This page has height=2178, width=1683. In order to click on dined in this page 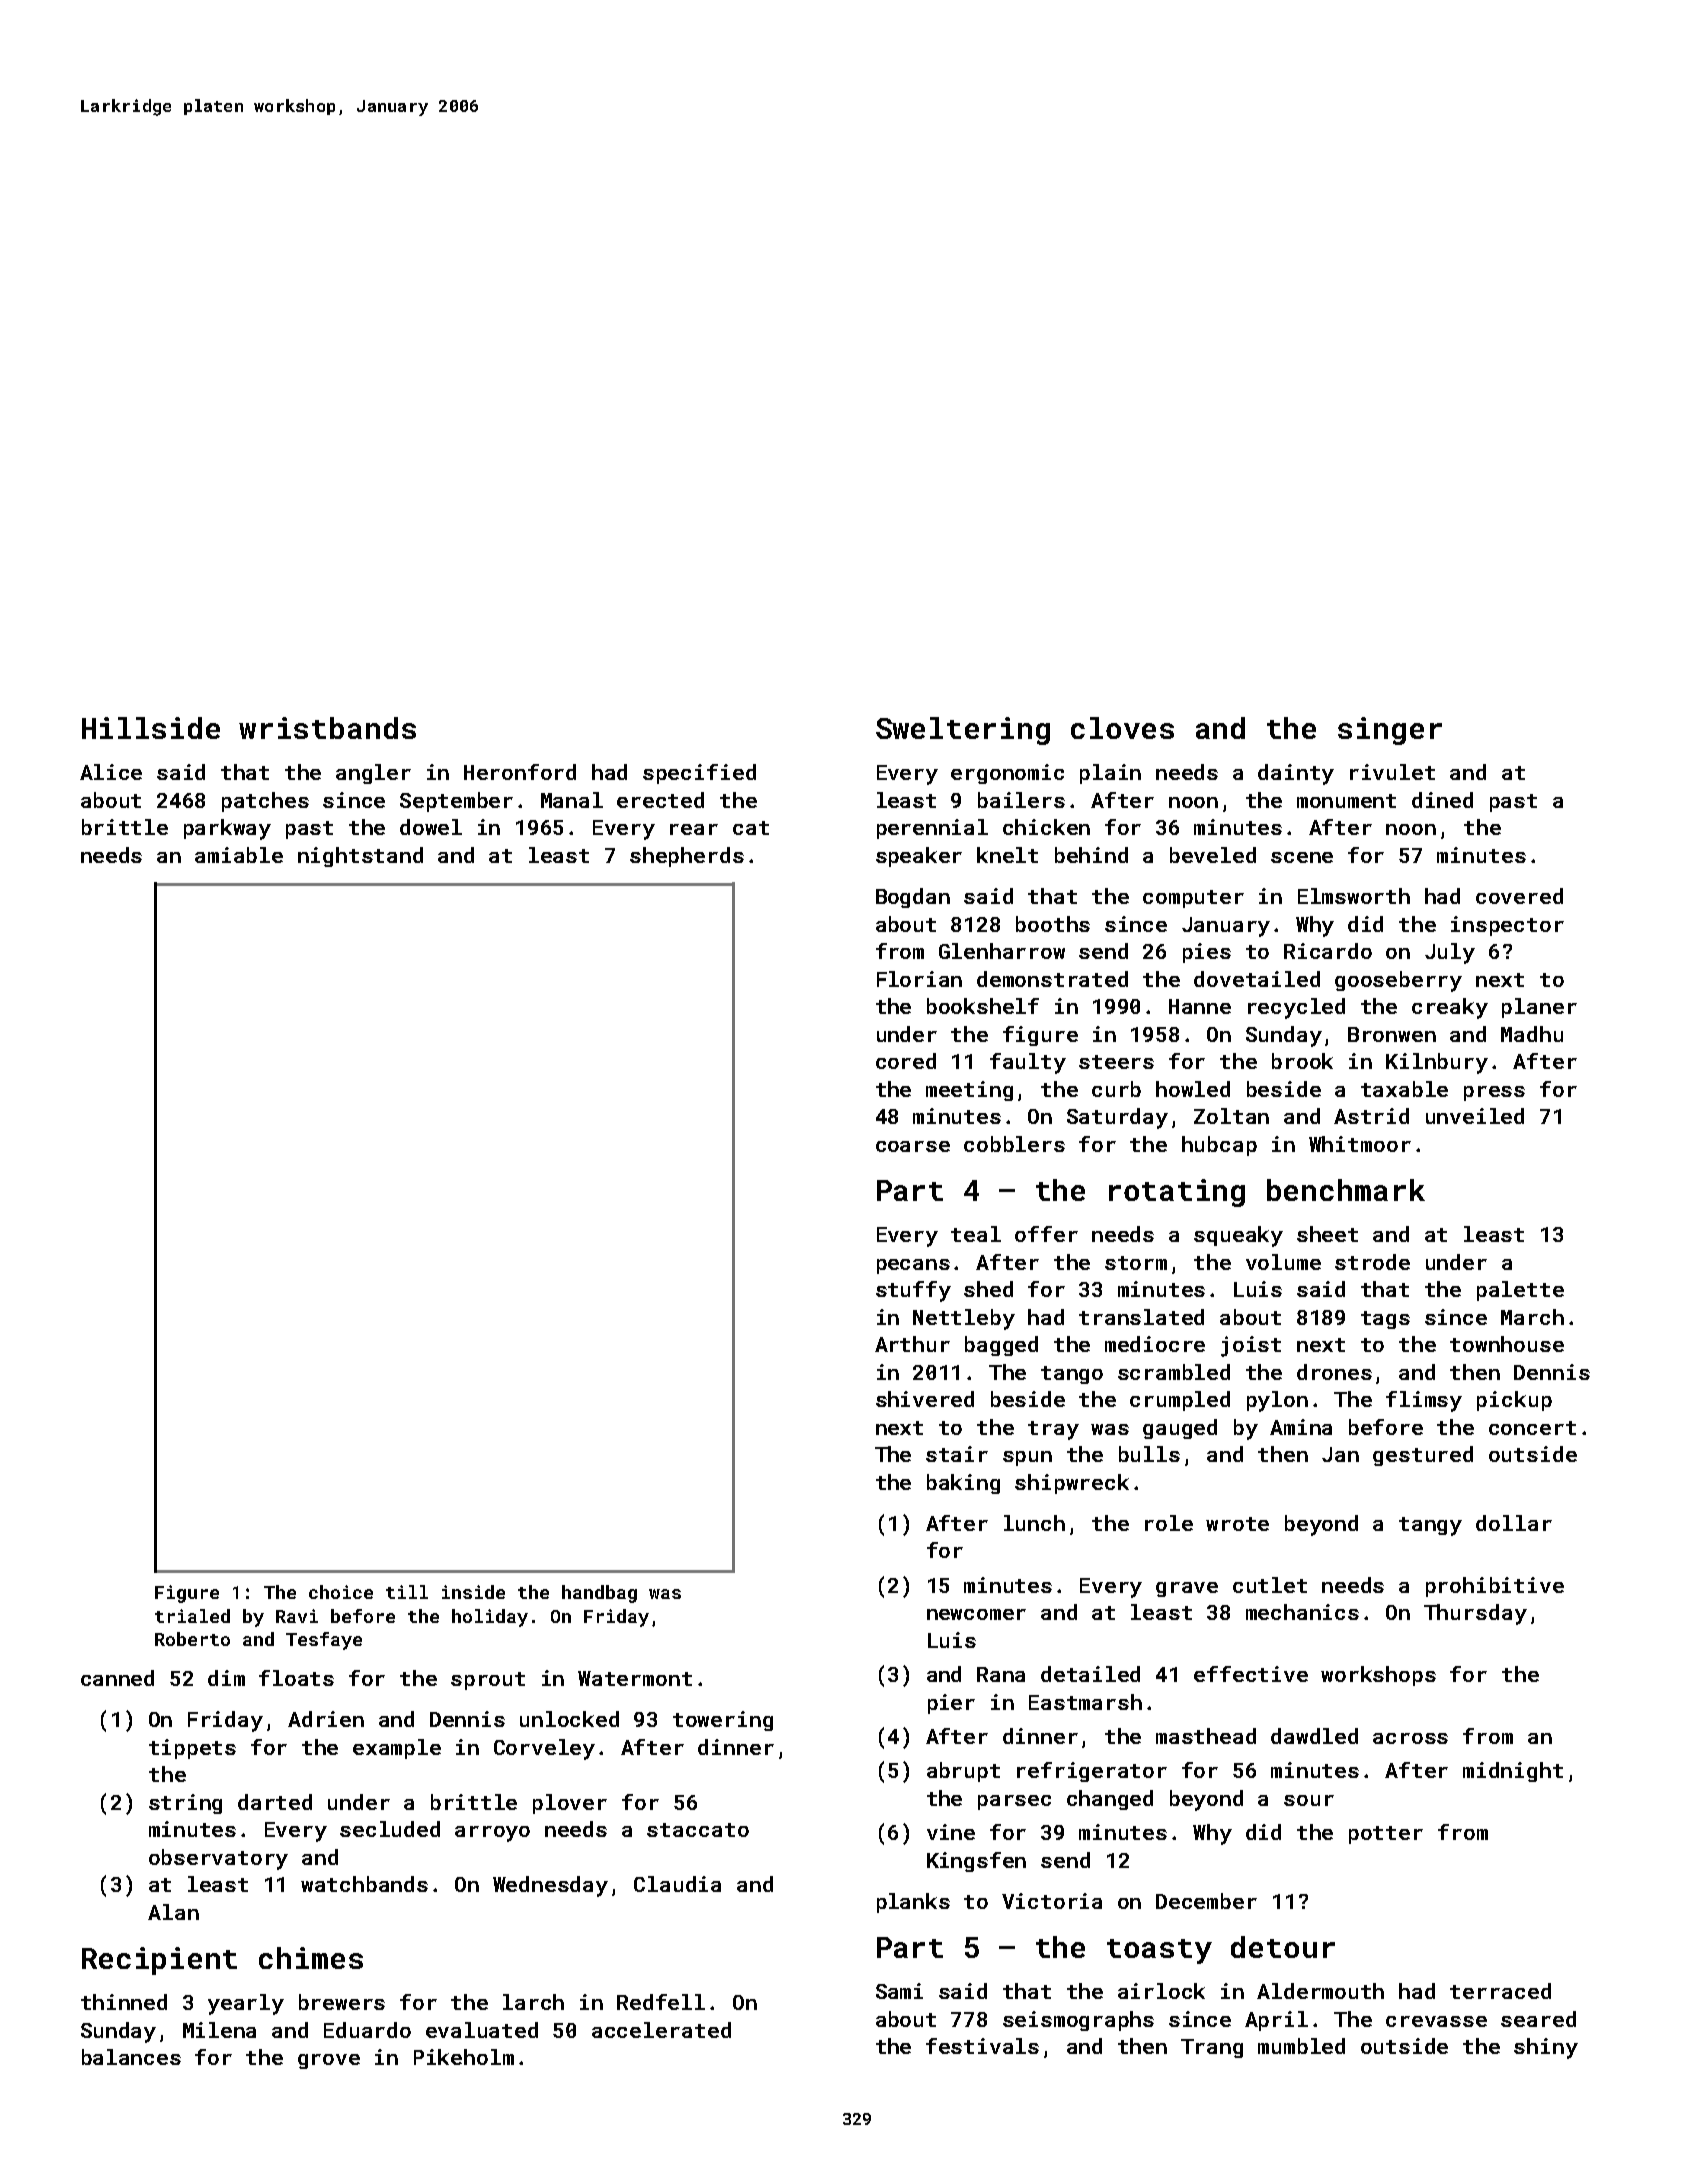, I will do `click(1442, 800)`.
